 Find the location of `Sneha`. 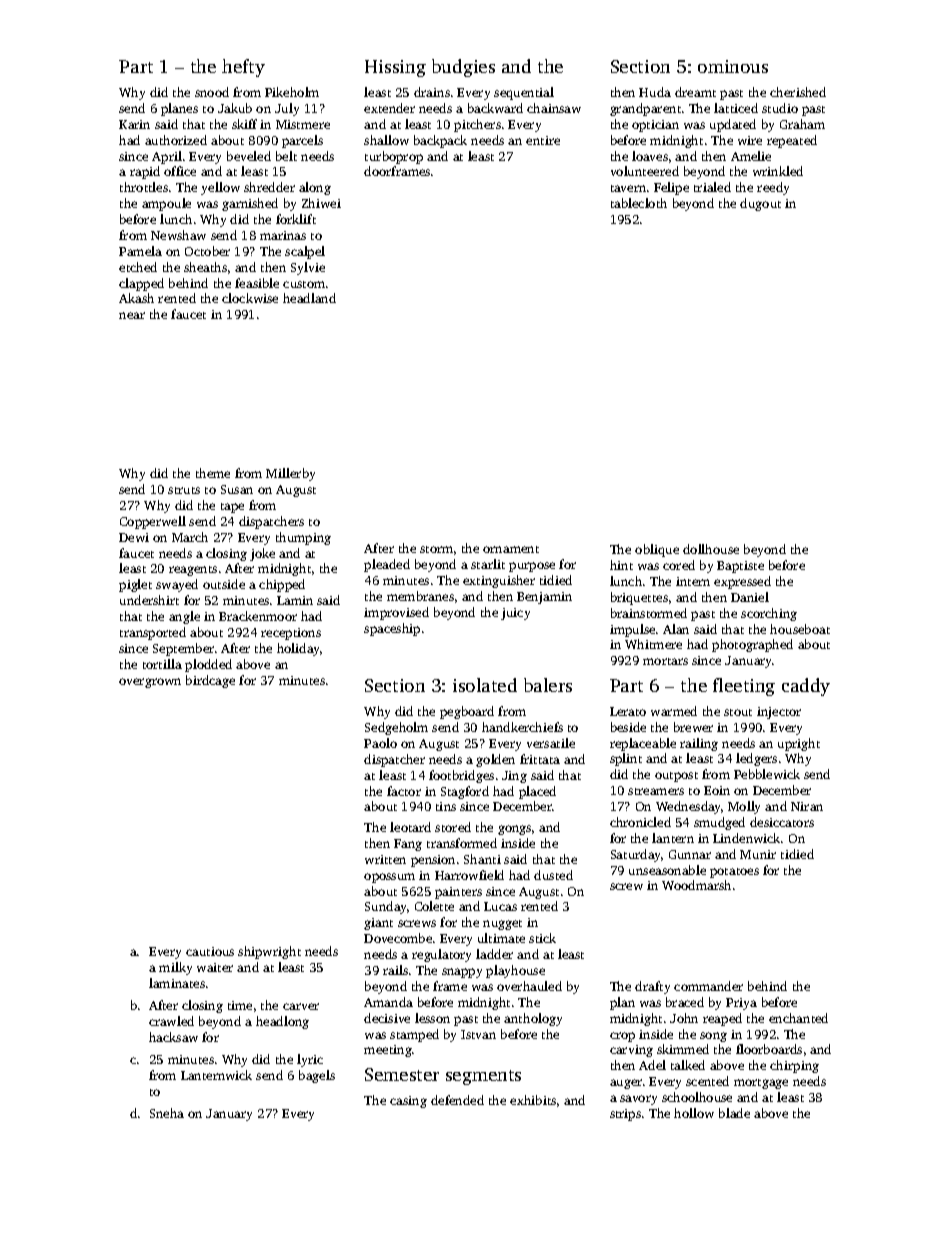

Sneha is located at coordinates (167, 1113).
